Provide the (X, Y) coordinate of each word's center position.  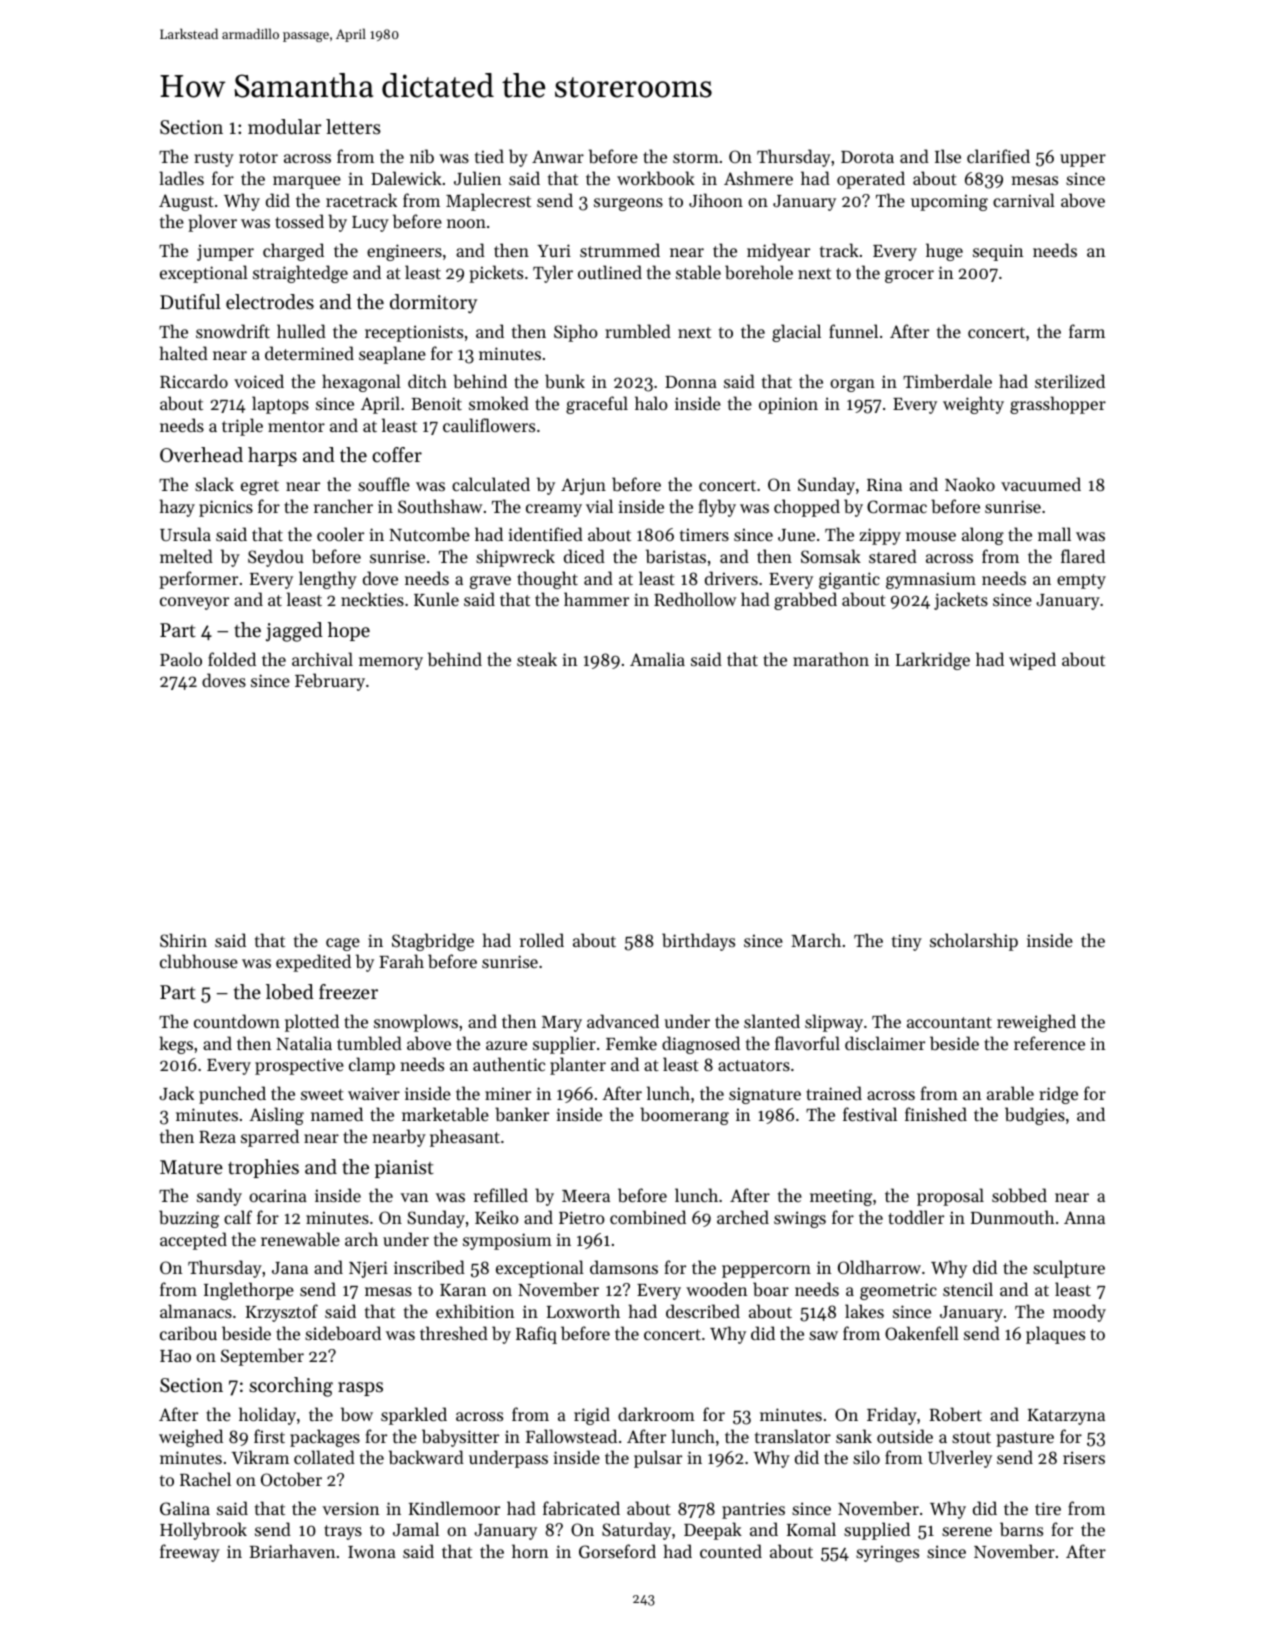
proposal (950, 1197)
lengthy (328, 580)
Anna (1084, 1217)
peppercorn (766, 1271)
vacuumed (1041, 484)
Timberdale (947, 381)
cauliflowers (489, 425)
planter (578, 1066)
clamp (372, 1066)
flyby (717, 508)
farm (1087, 331)
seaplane (392, 355)
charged (293, 252)
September (262, 1357)
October (291, 1479)
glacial (796, 333)
